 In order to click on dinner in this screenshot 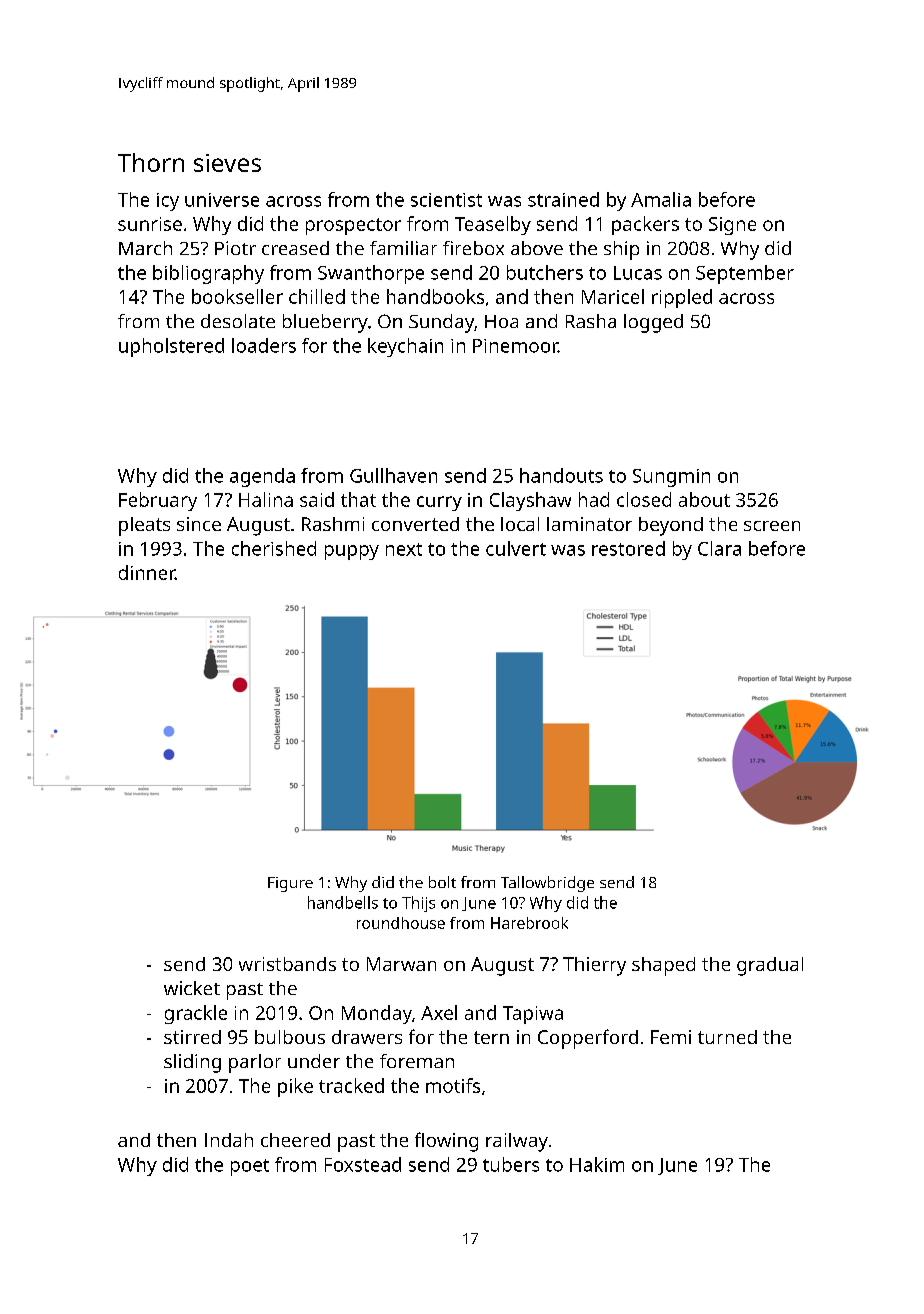, I will do `click(147, 572)`.
